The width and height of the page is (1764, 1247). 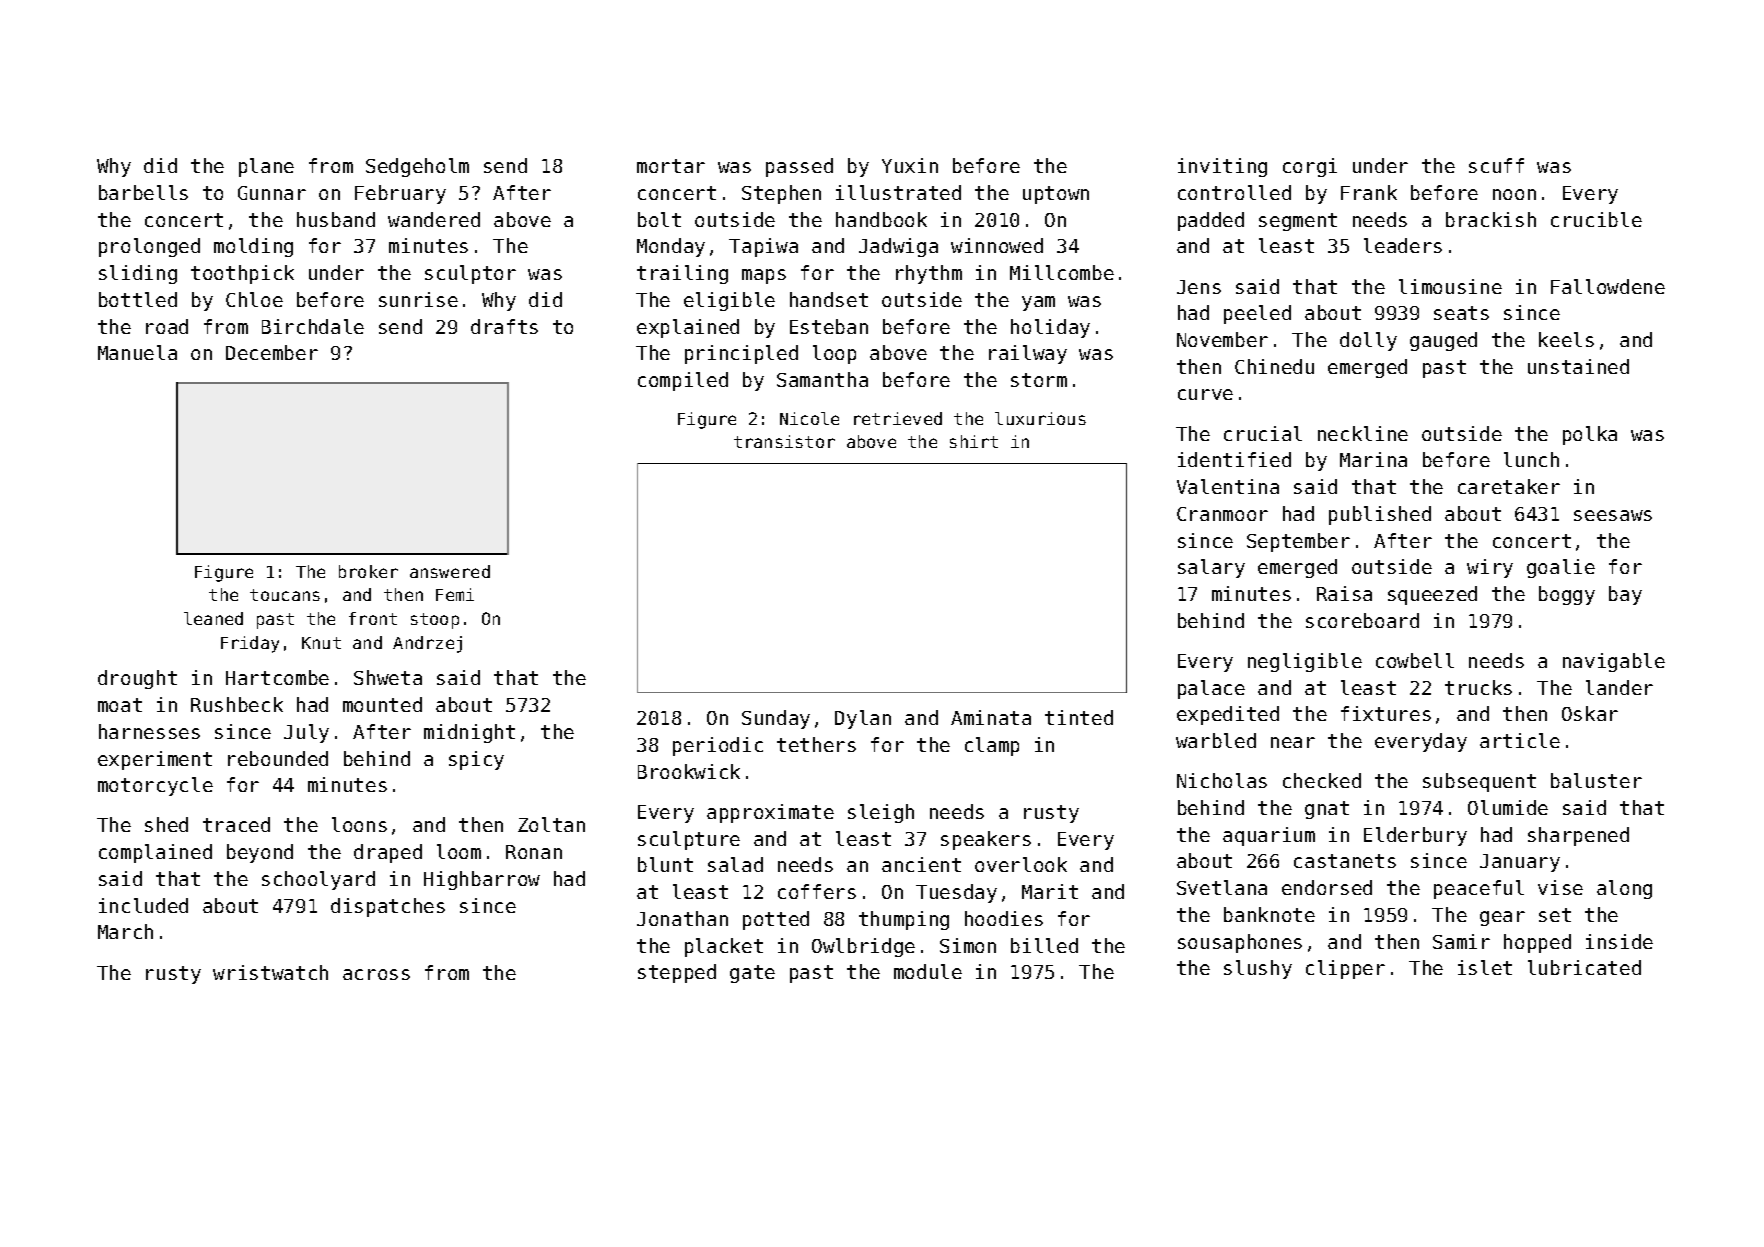 I want to click on September, so click(x=1298, y=542).
